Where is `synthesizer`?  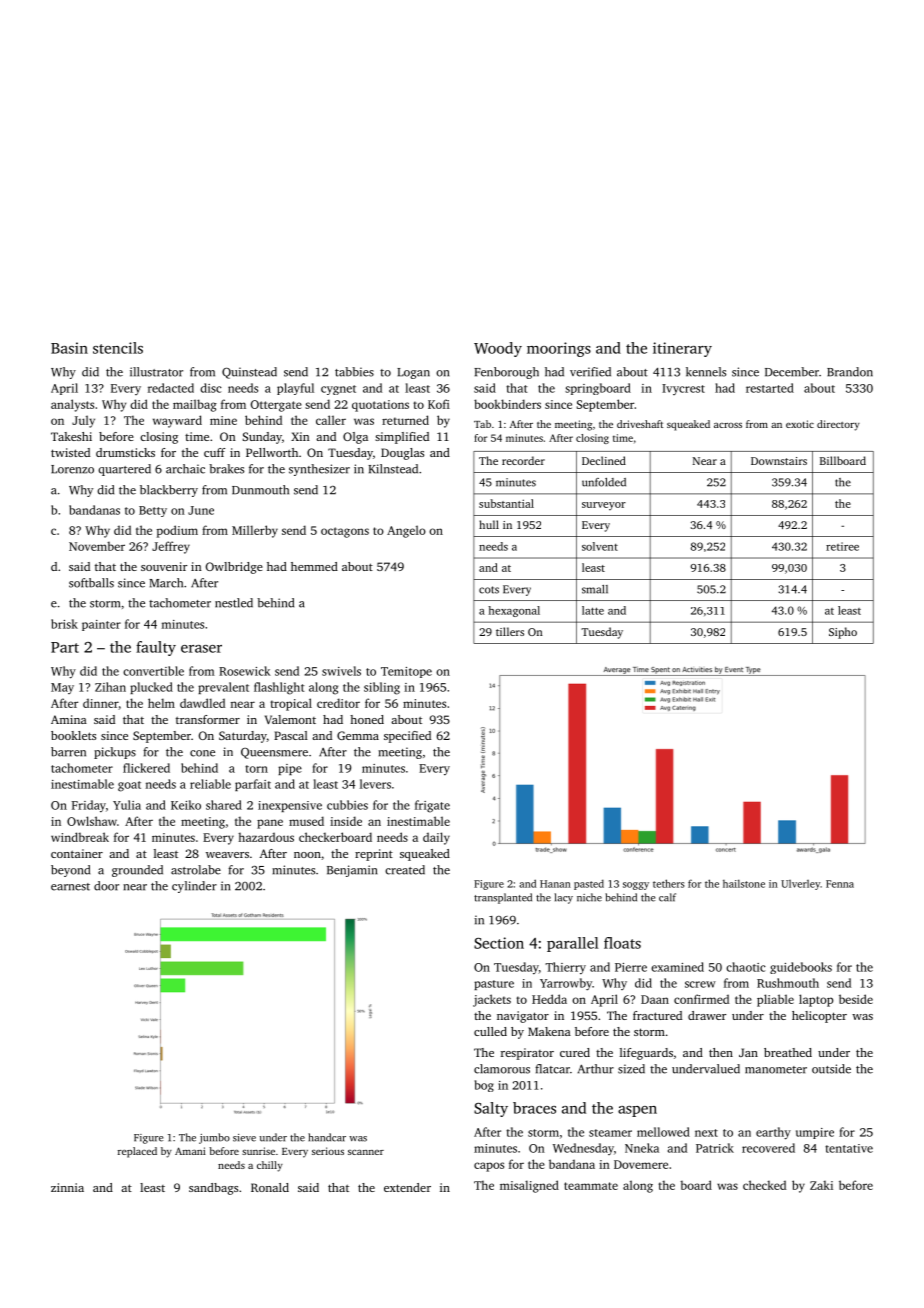 synthesizer is located at coordinates (319, 470).
